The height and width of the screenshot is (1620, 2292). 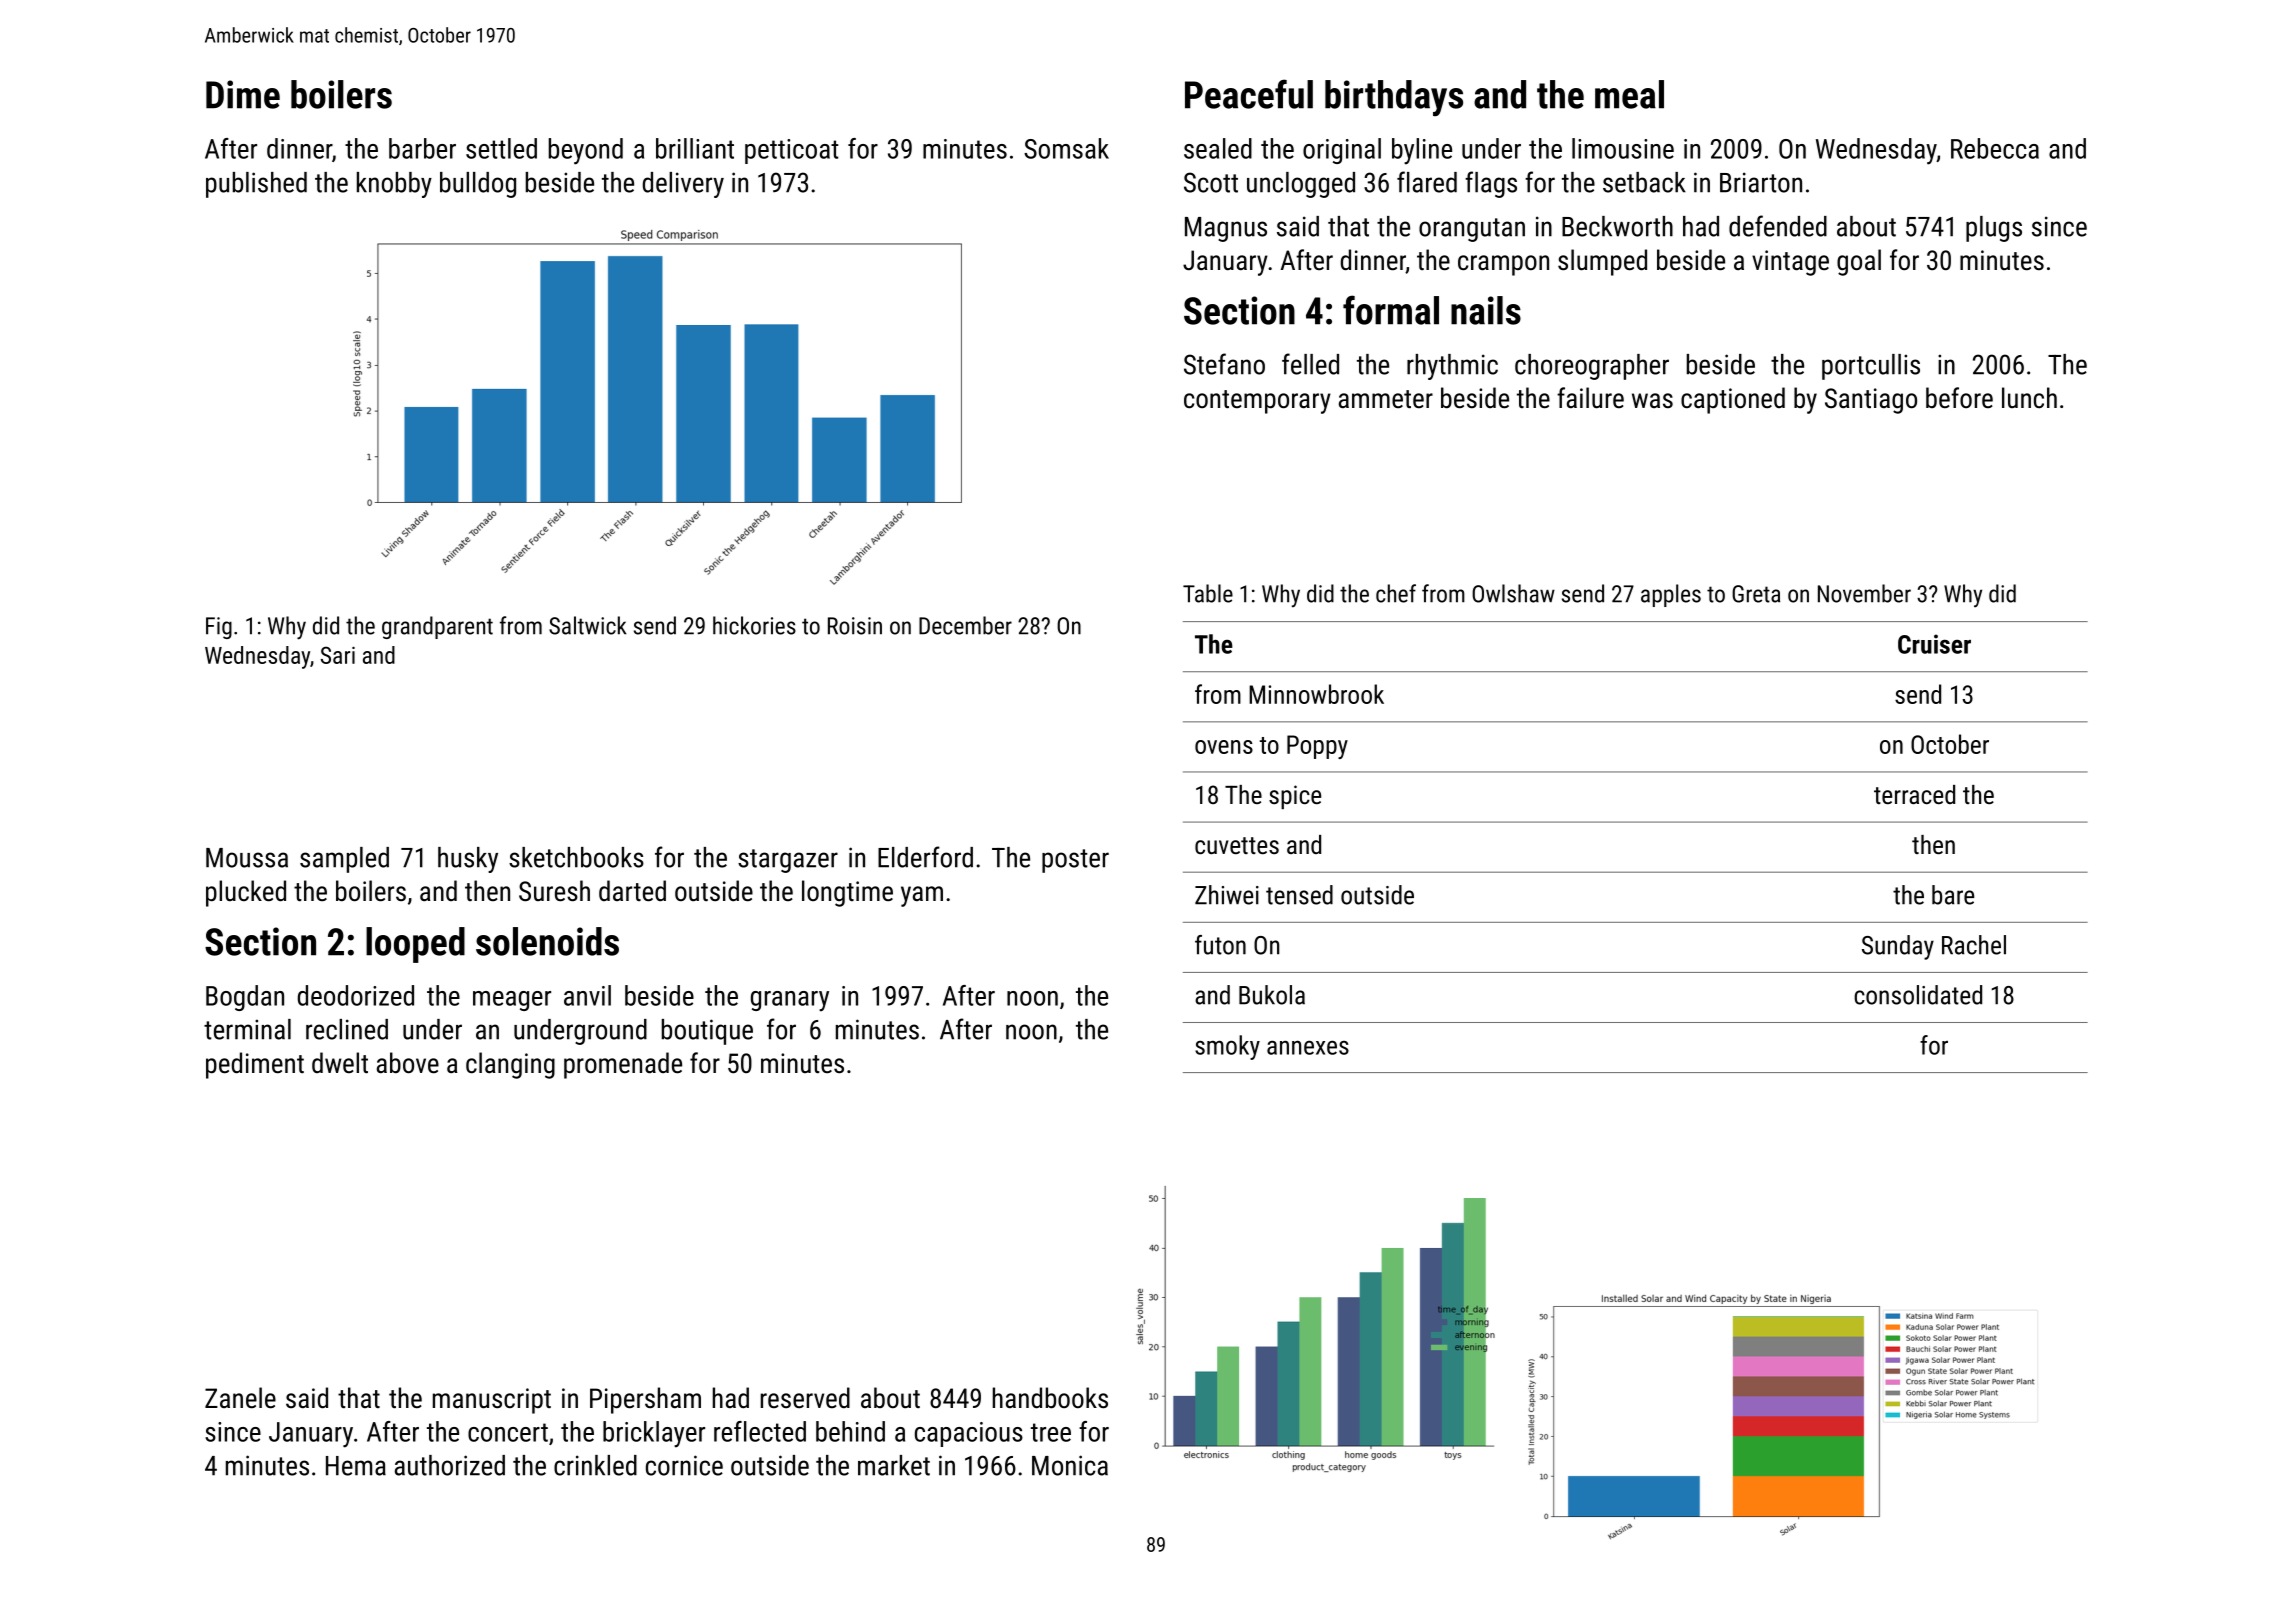 I want to click on crinkled, so click(x=595, y=1465).
